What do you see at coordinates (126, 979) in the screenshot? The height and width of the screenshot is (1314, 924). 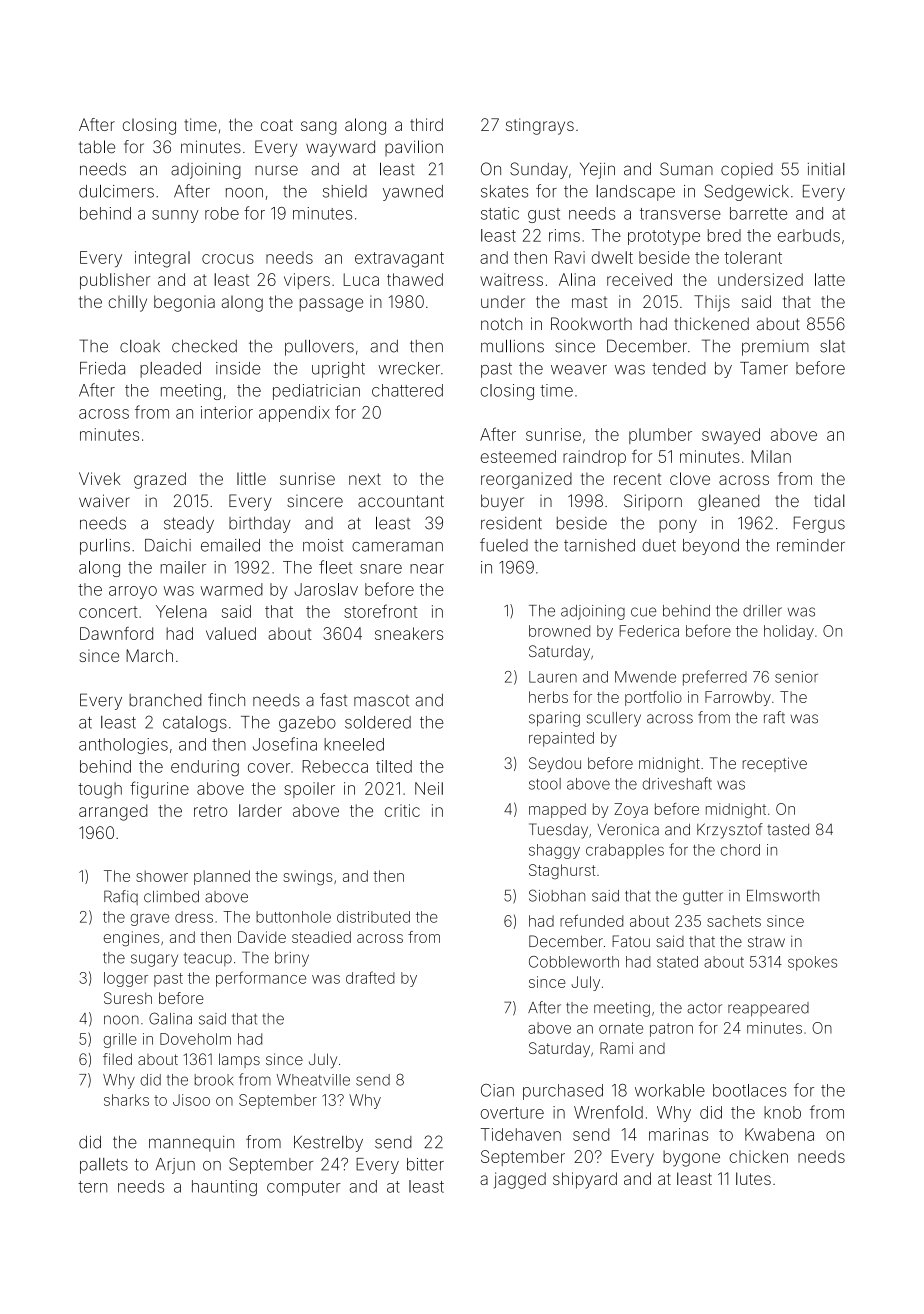 I see `logger` at bounding box center [126, 979].
